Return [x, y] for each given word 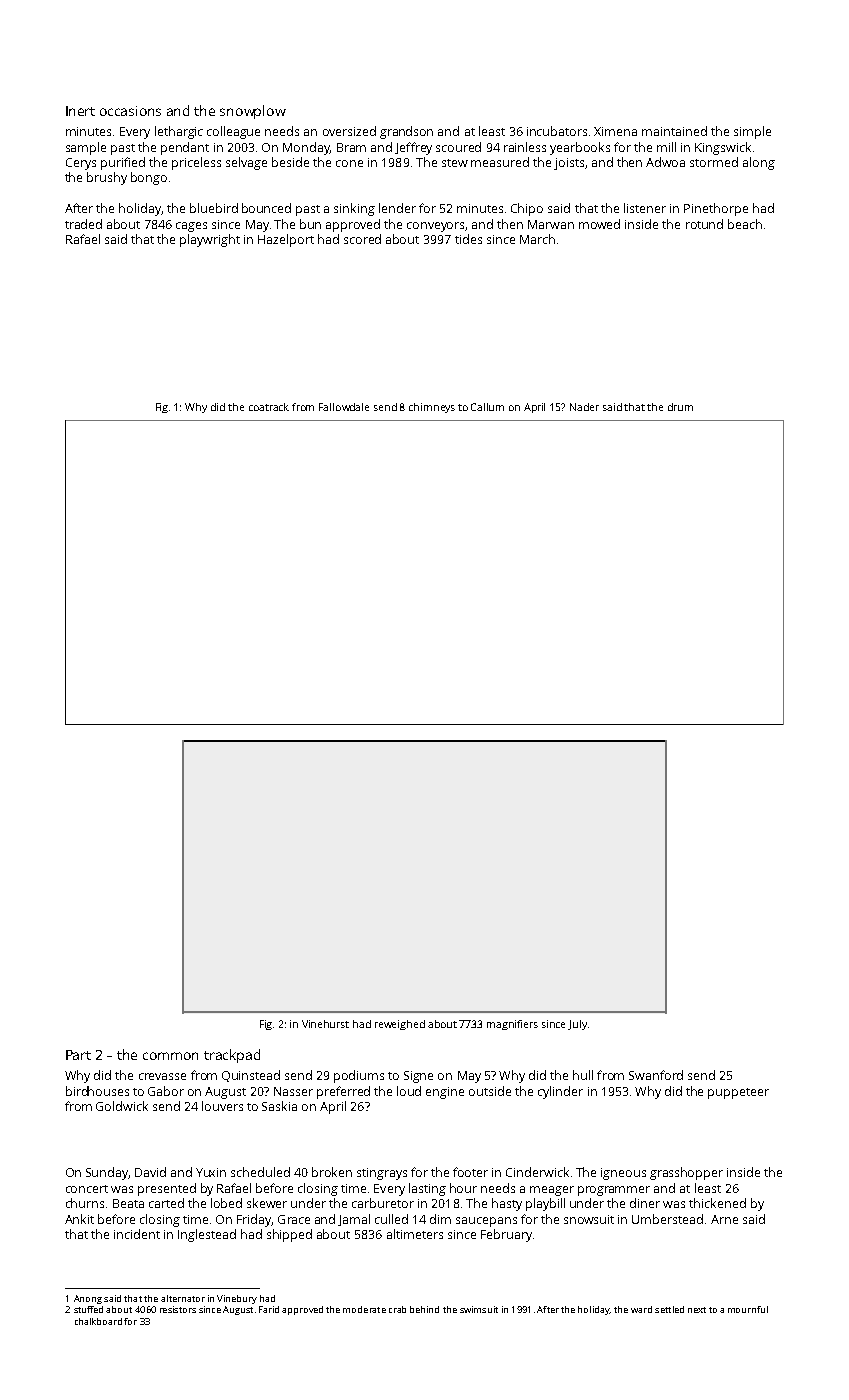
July [577, 1025]
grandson [406, 132]
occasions [130, 111]
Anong [88, 1299]
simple [752, 132]
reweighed [400, 1025]
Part [78, 1055]
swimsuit [479, 1309]
